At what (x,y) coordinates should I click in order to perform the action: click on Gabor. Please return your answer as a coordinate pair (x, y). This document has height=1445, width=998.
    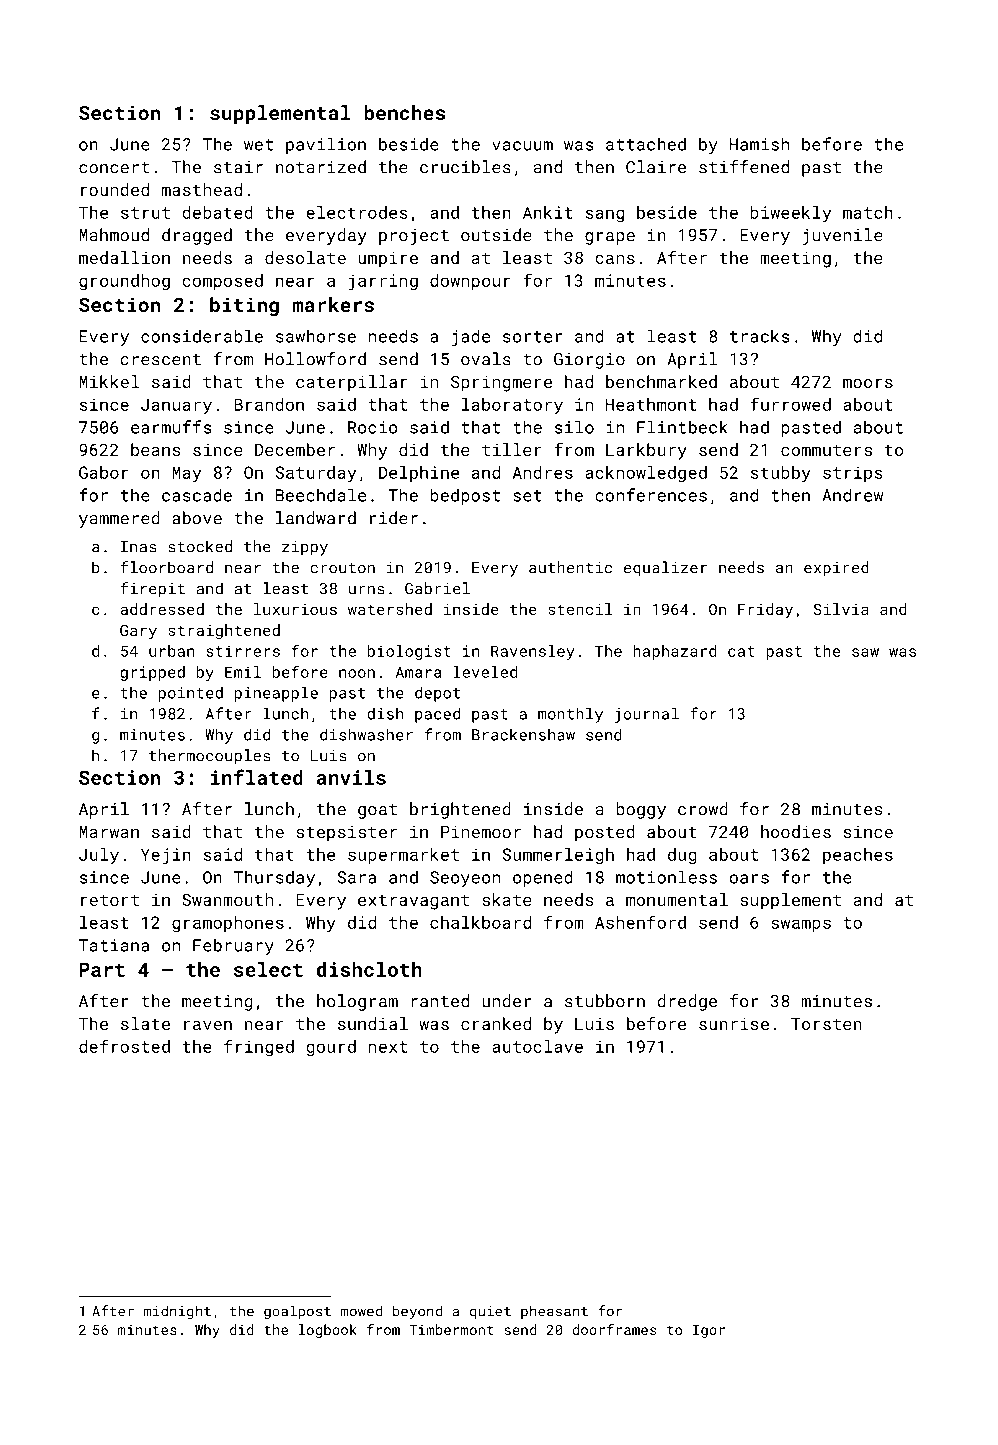
    Looking at the image, I should click on (104, 472).
